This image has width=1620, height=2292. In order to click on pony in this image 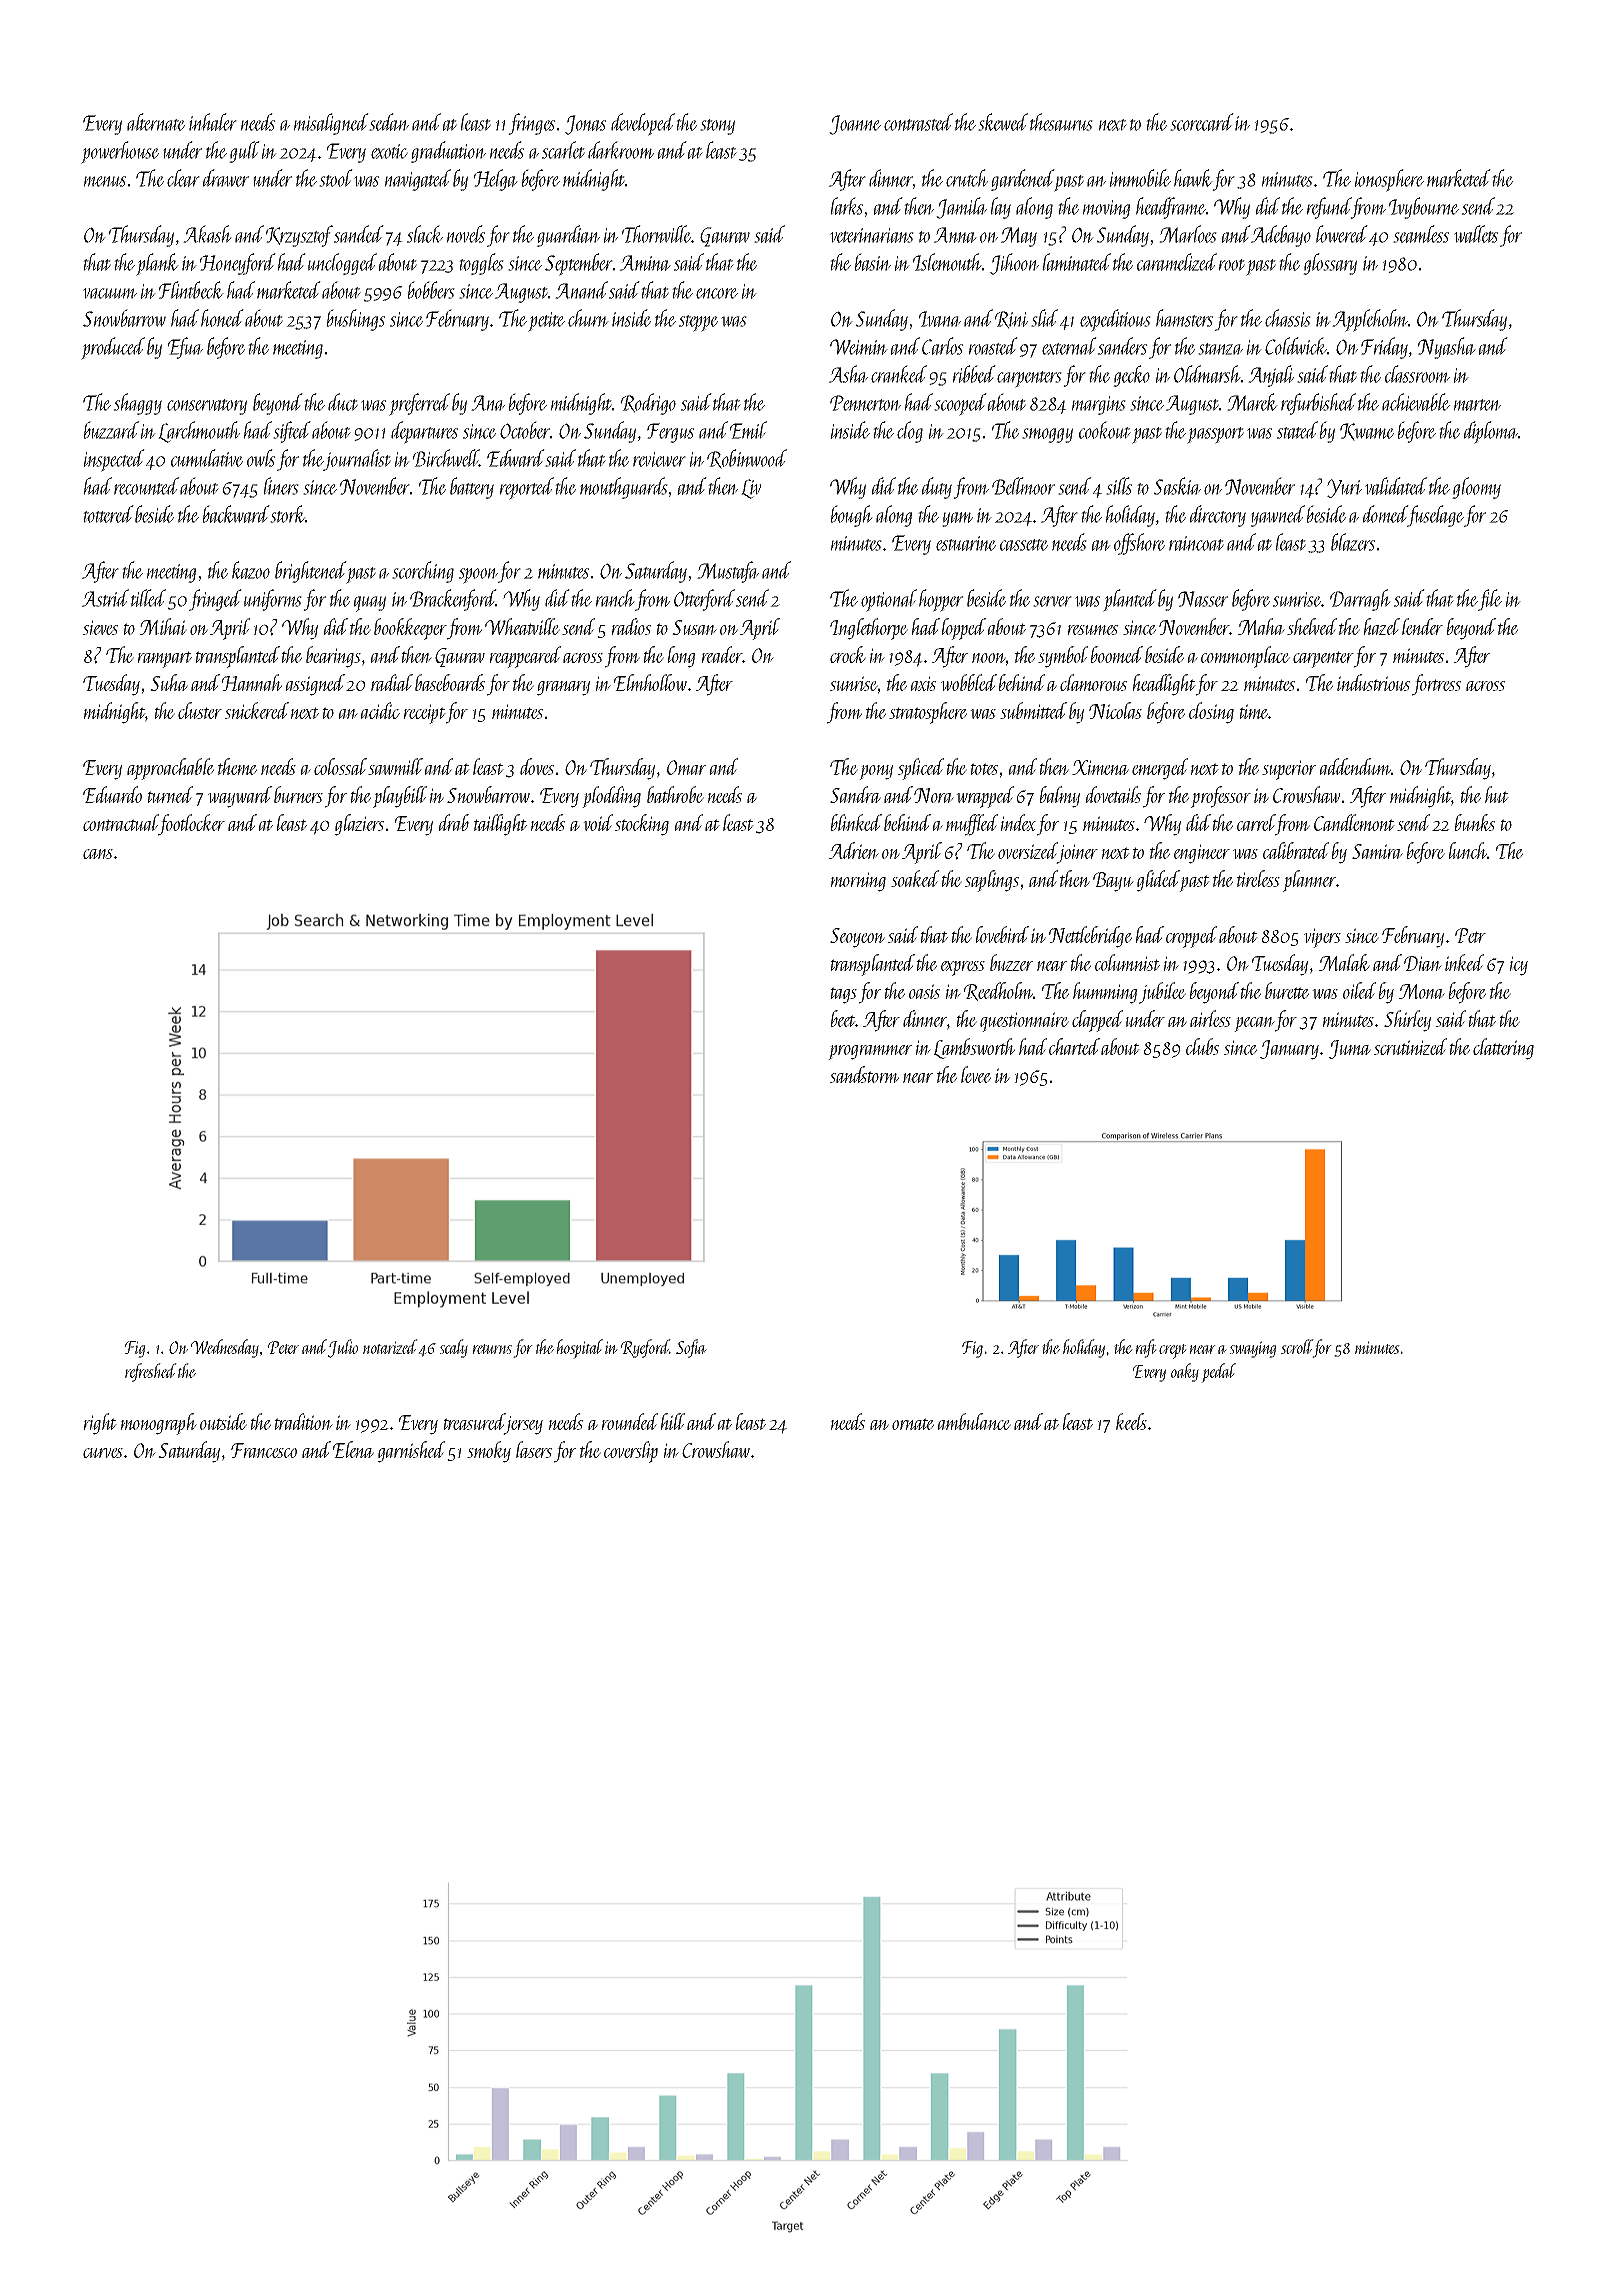, I will do `click(876, 772)`.
